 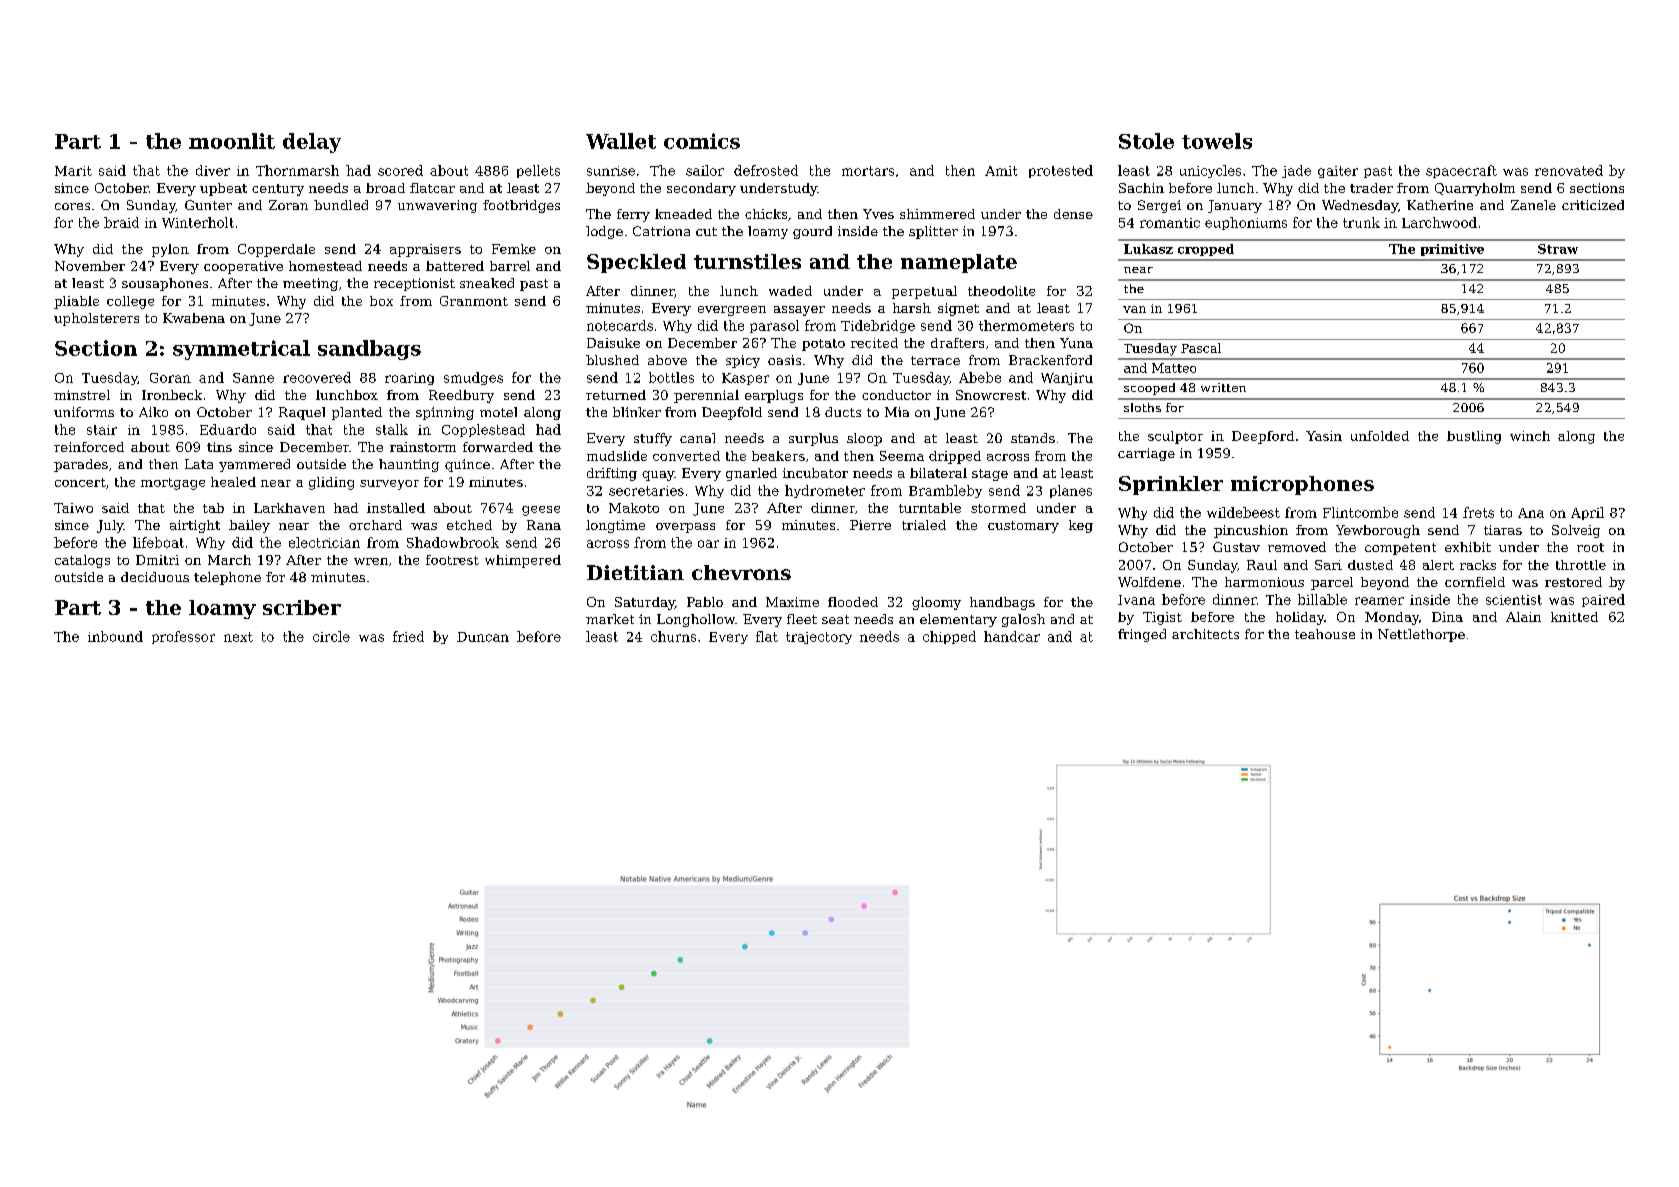 I want to click on Granmont, so click(x=474, y=301).
